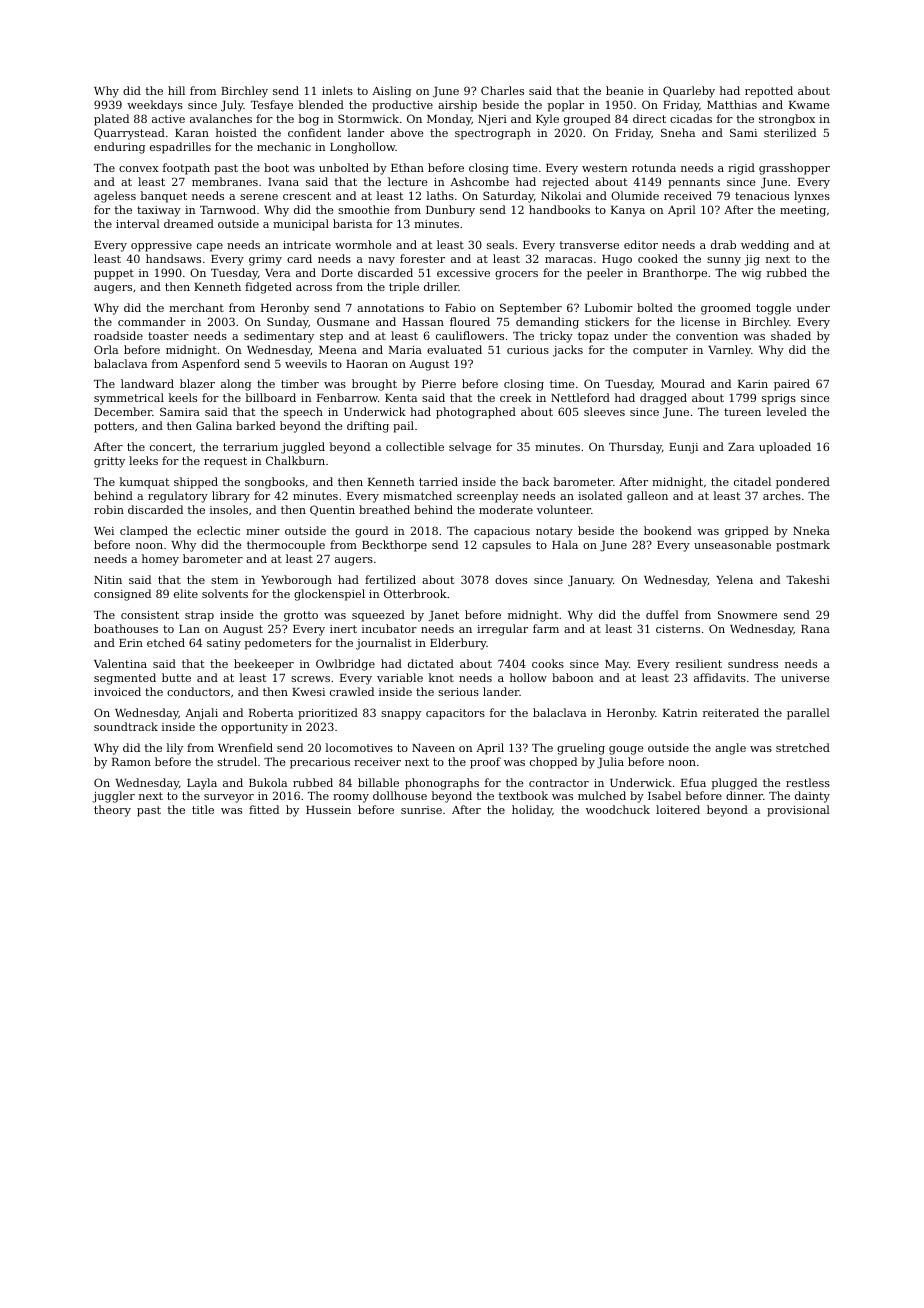 This image has height=1308, width=924. I want to click on smoothie, so click(364, 209).
